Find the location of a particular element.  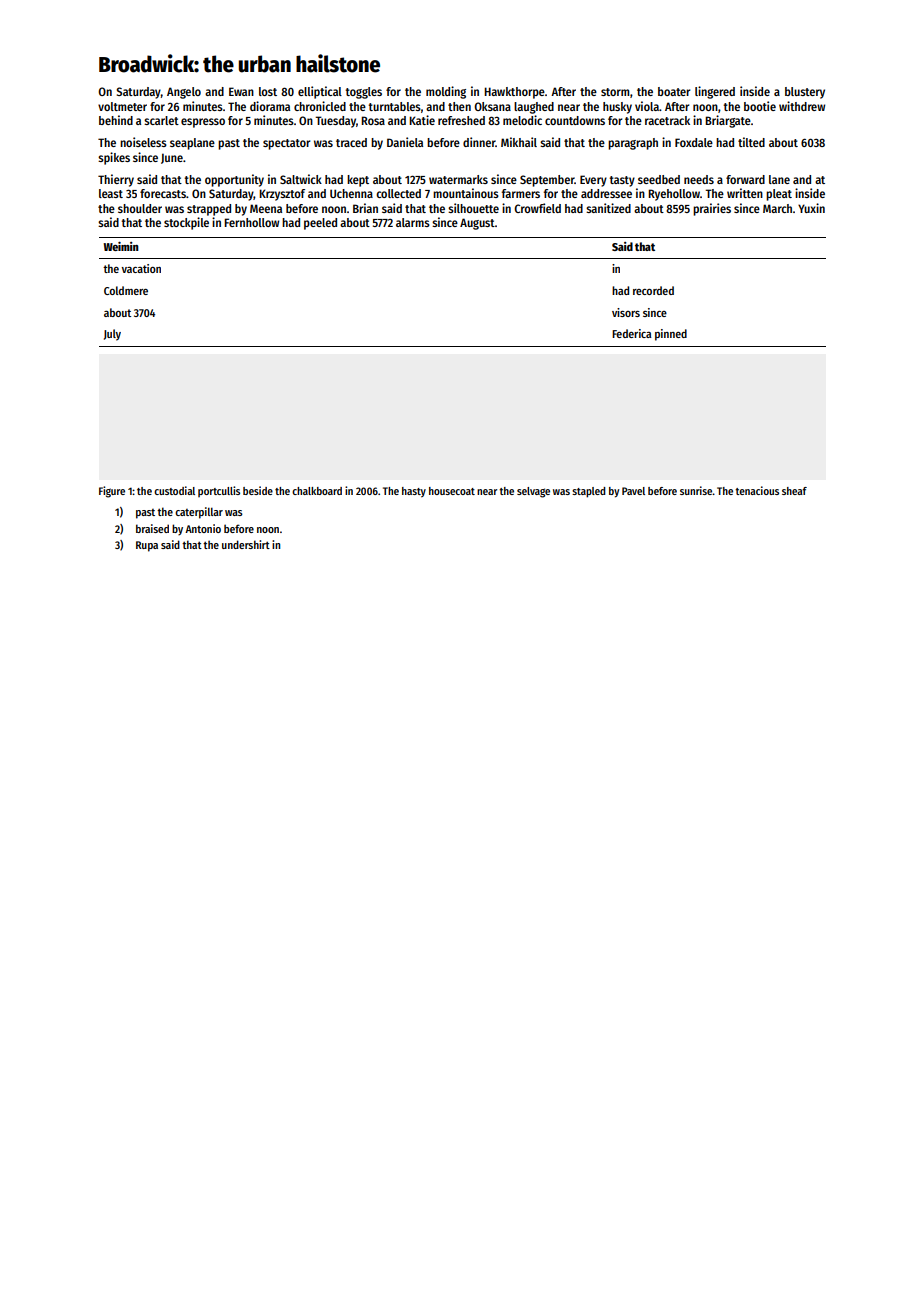

Thierry is located at coordinates (116, 180).
